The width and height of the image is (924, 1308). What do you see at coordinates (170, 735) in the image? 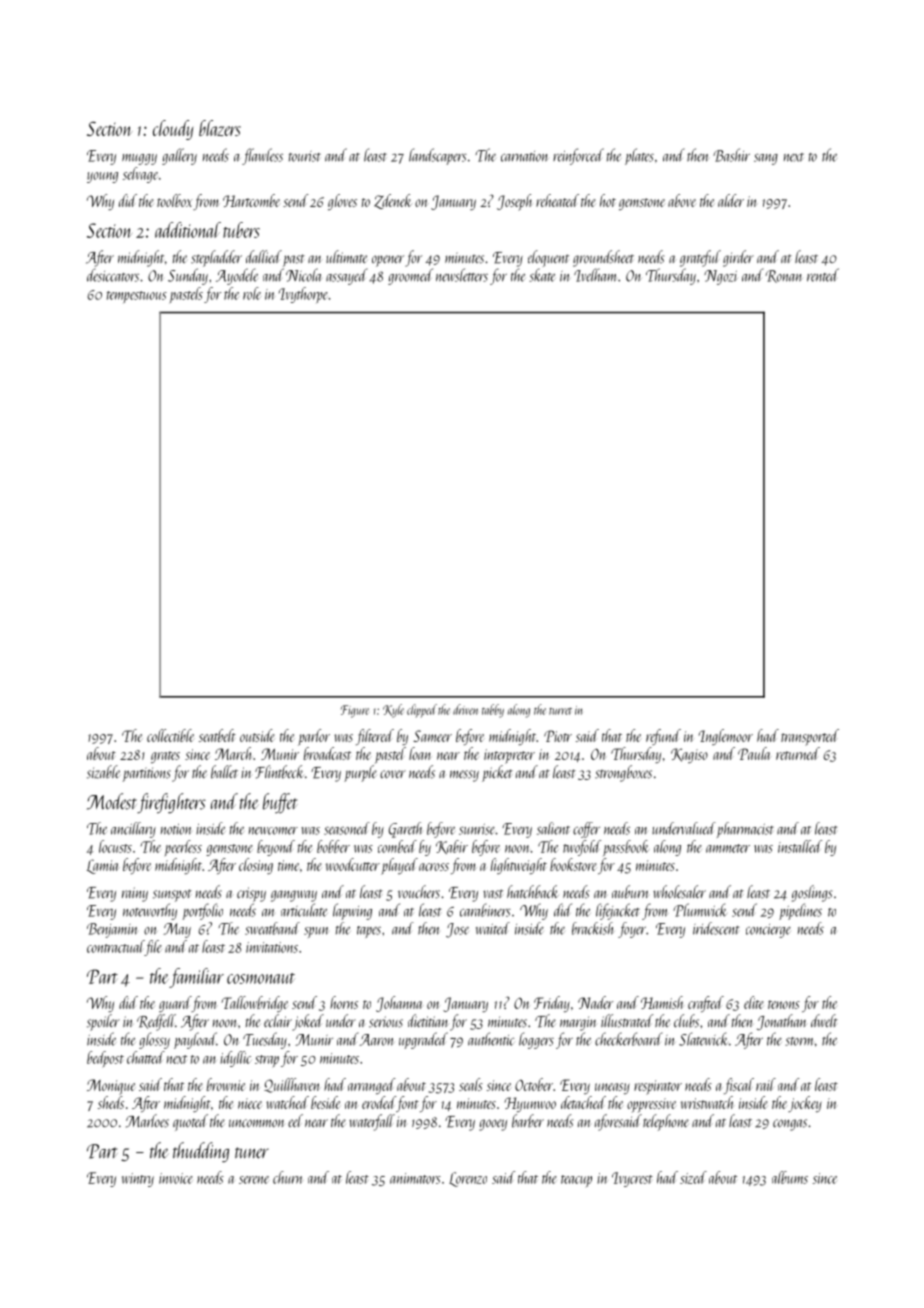
I see `collectible` at bounding box center [170, 735].
